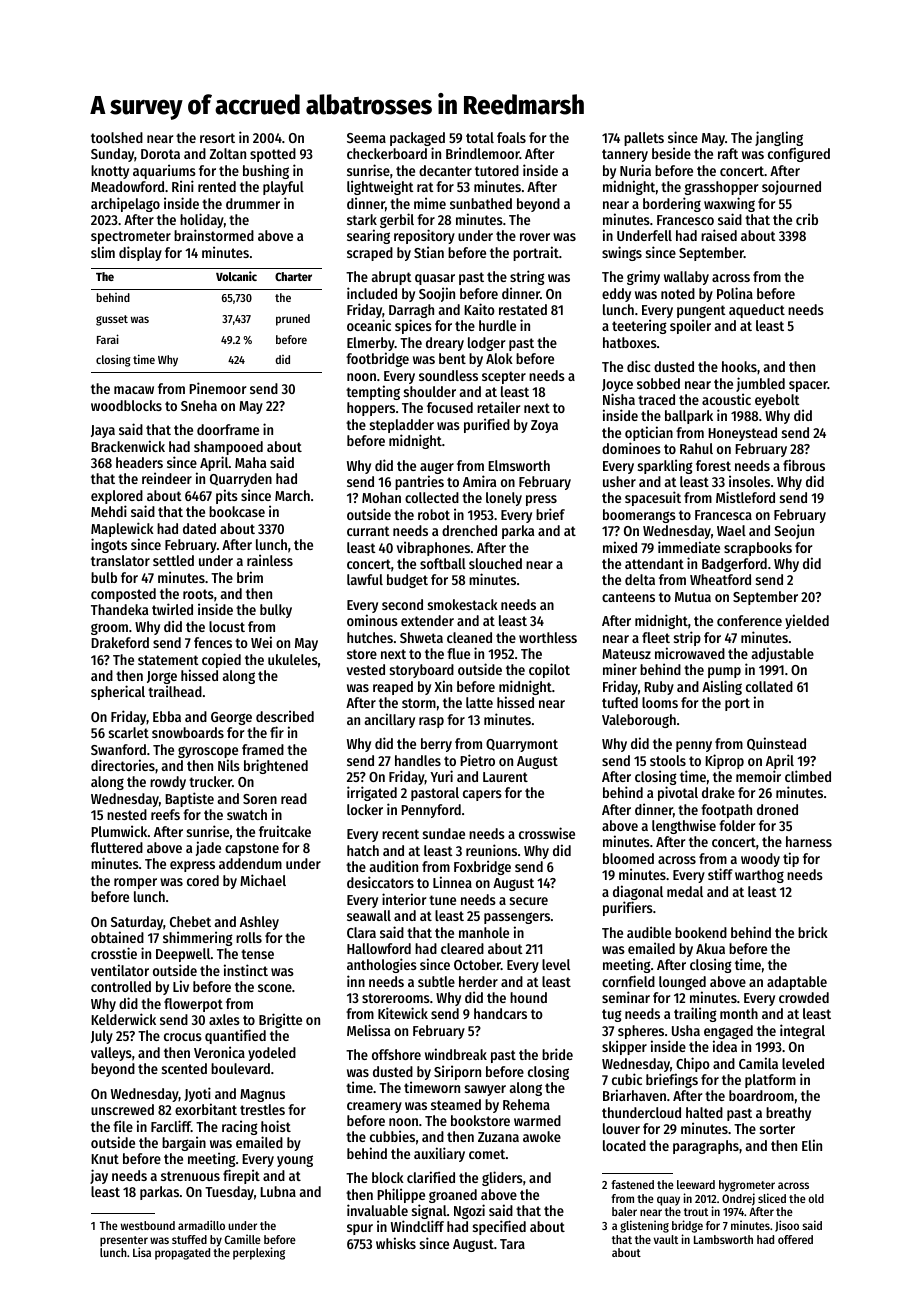 This screenshot has height=1308, width=924. I want to click on collated, so click(769, 686).
